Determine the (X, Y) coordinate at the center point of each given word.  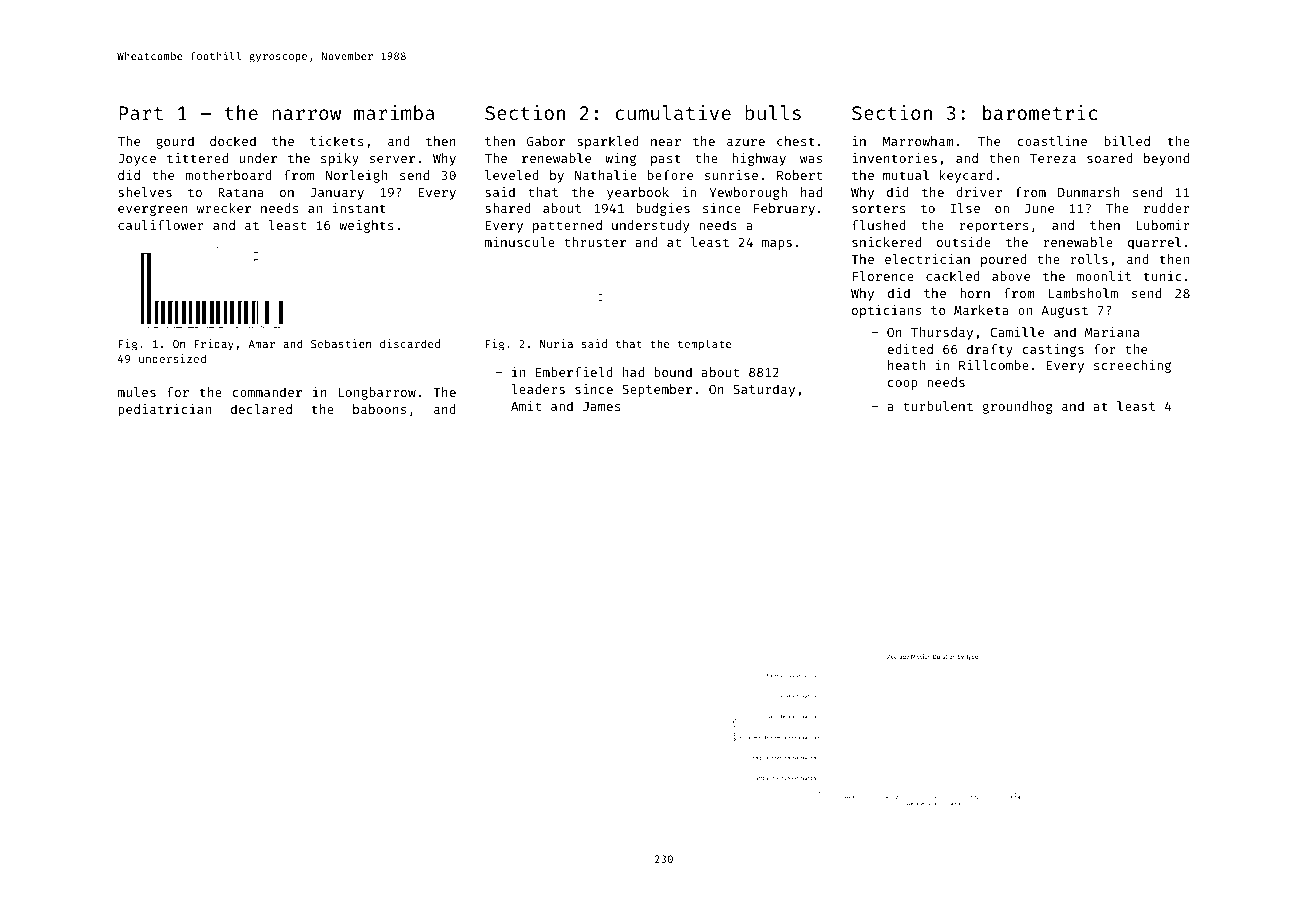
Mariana (1112, 332)
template (704, 345)
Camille (1017, 332)
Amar (261, 344)
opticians (886, 311)
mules (137, 392)
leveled (512, 175)
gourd (175, 142)
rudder (1167, 208)
